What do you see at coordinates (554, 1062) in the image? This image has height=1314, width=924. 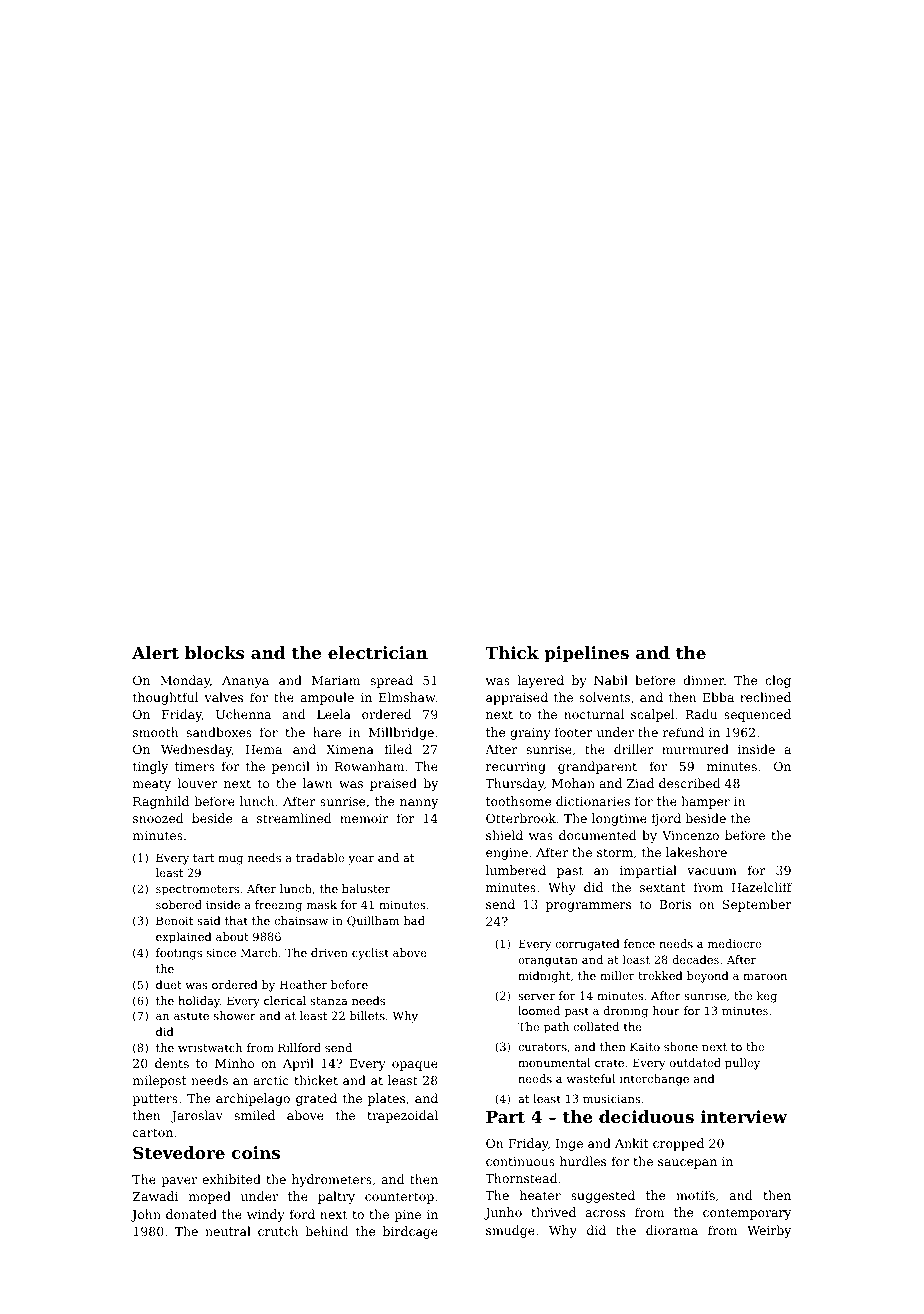 I see `monumental` at bounding box center [554, 1062].
